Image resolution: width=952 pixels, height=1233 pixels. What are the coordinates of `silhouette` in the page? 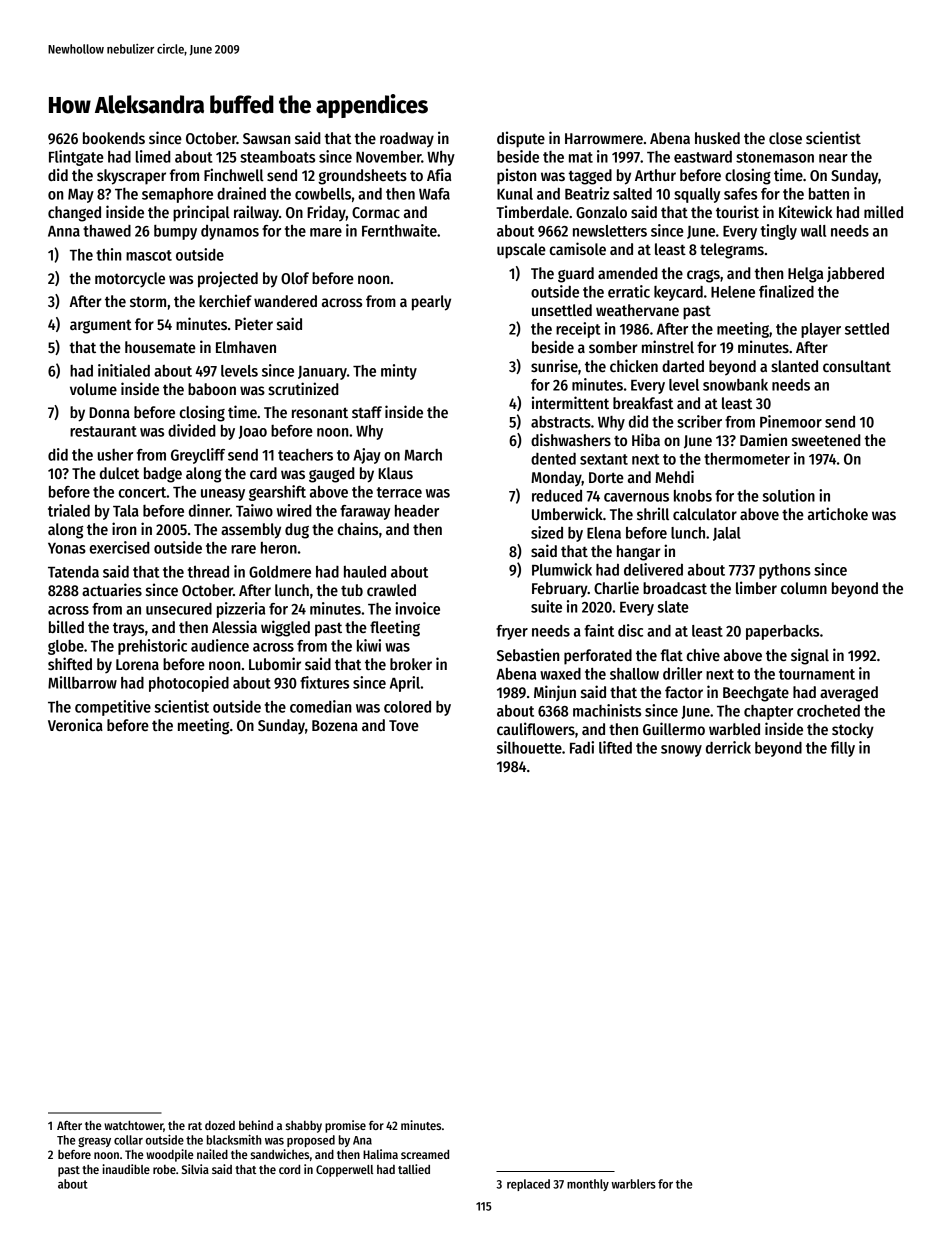 It's located at (529, 747).
